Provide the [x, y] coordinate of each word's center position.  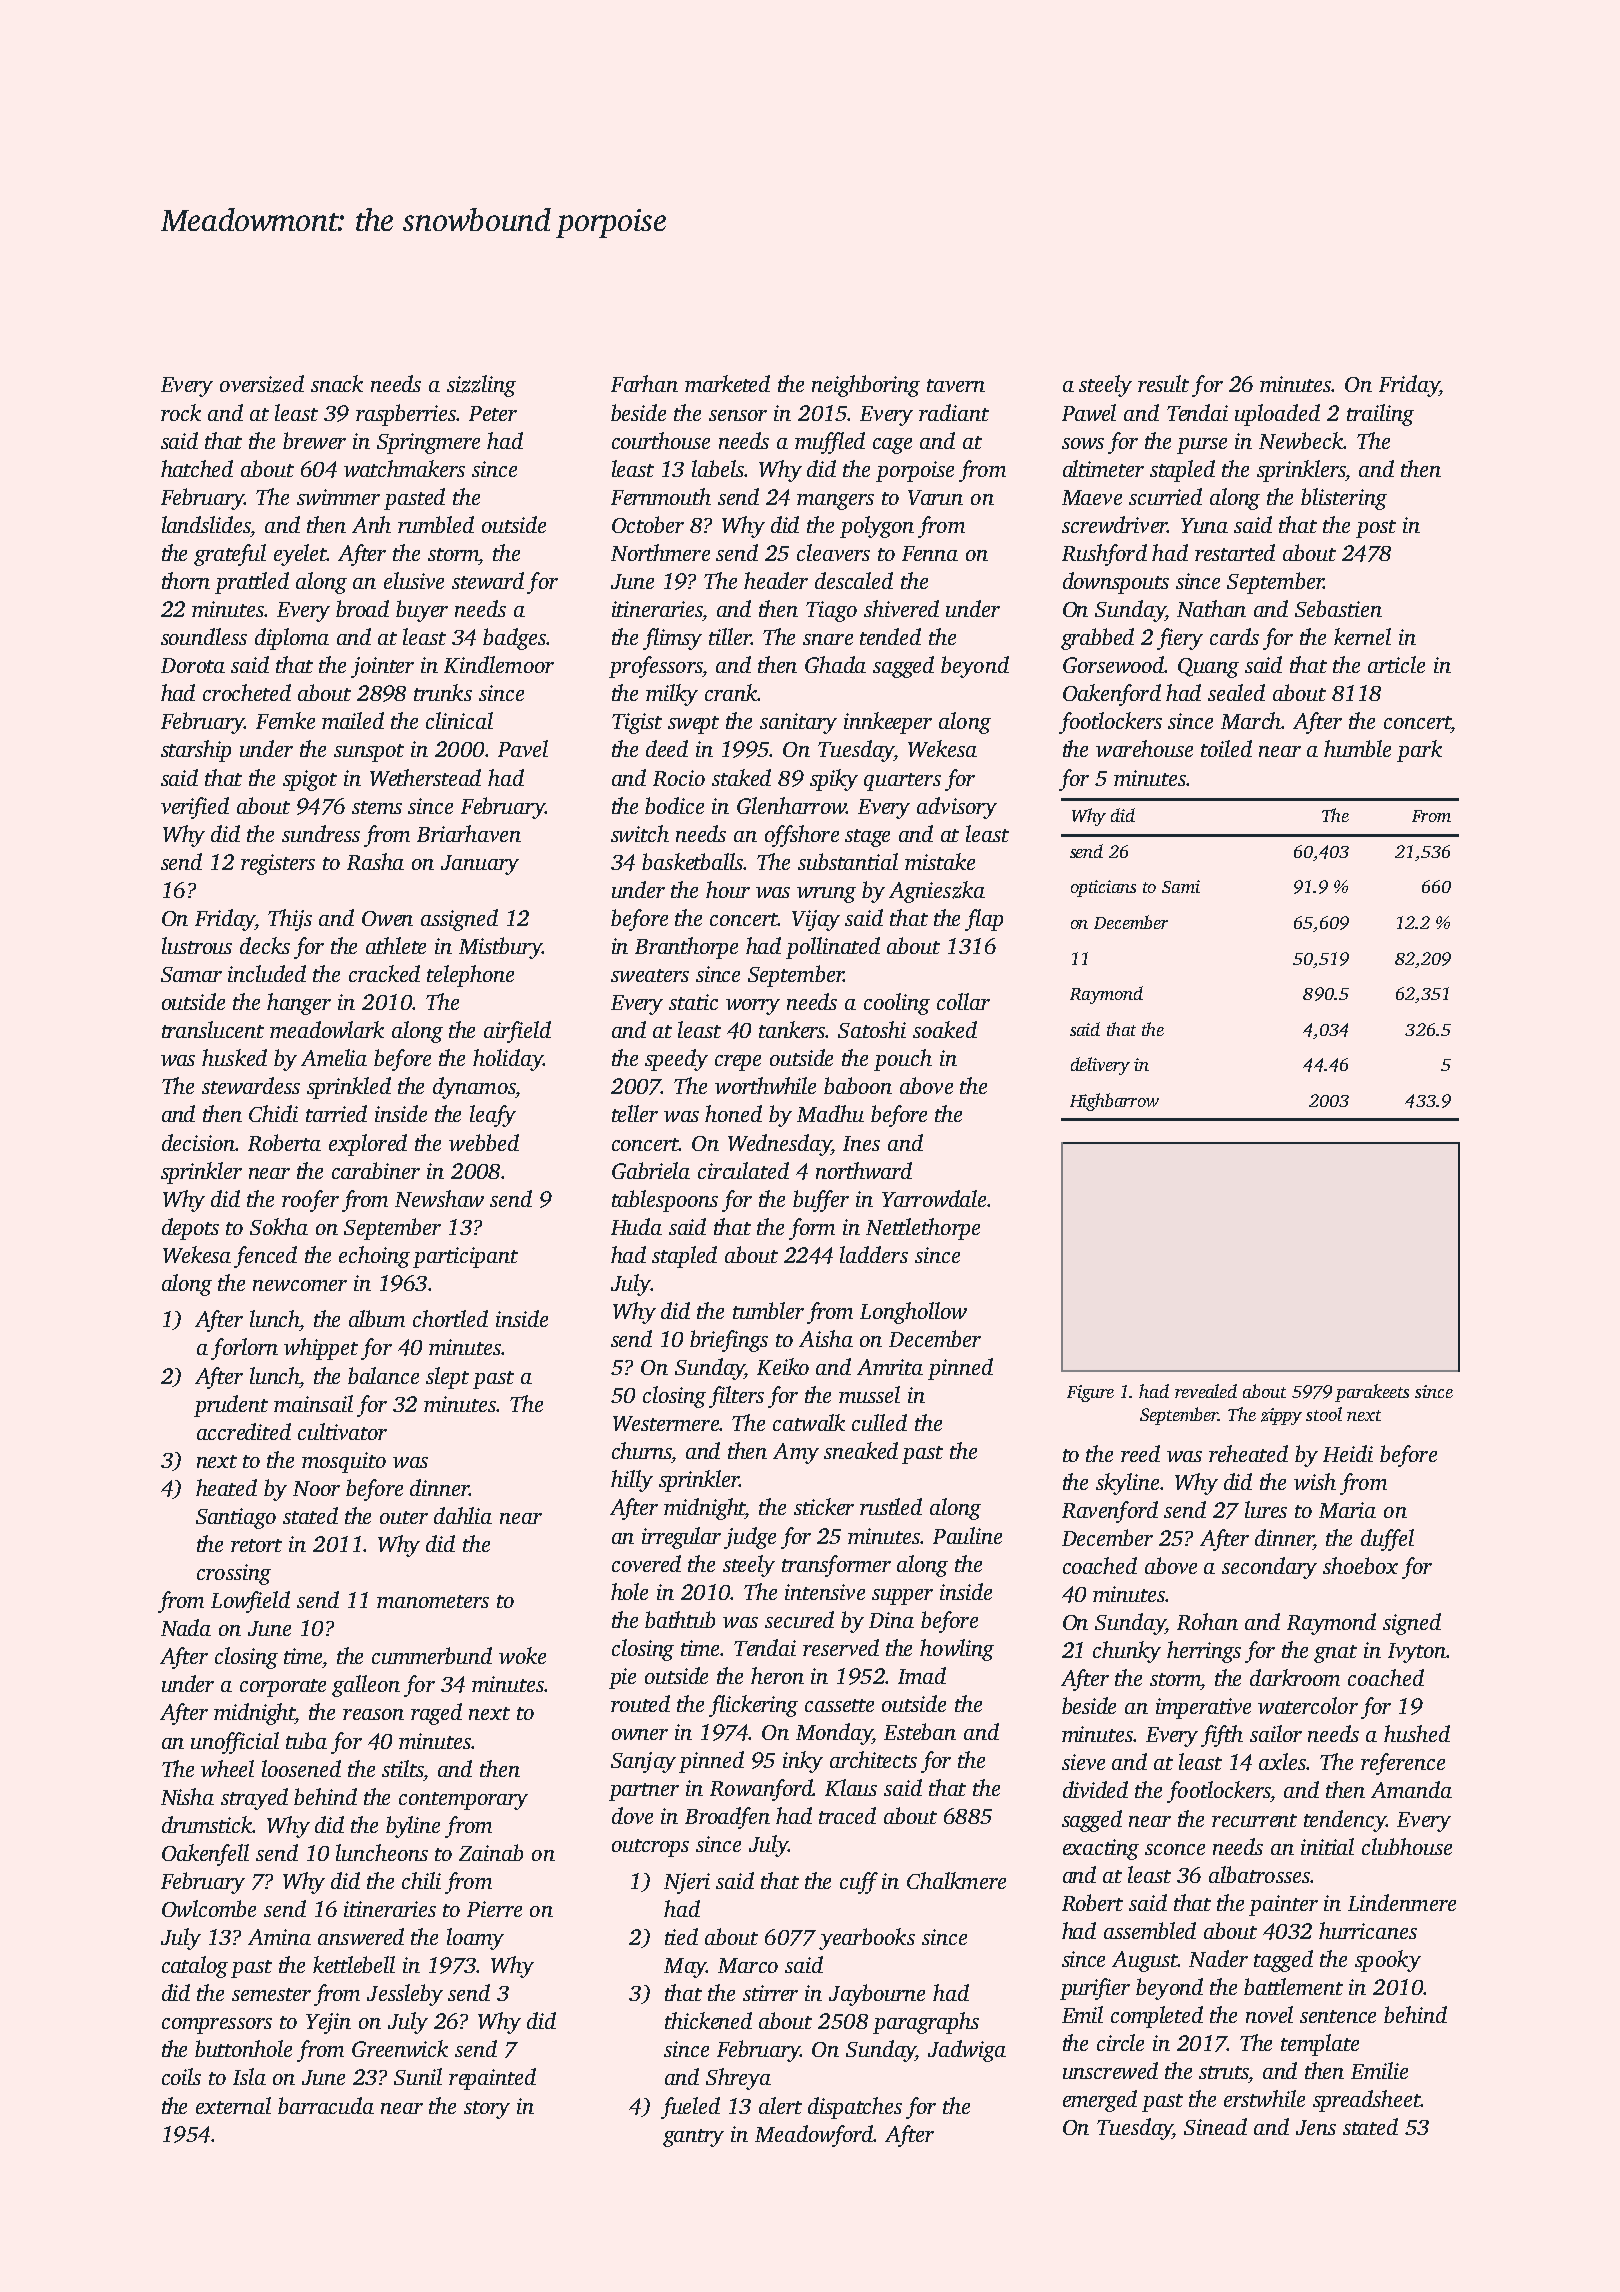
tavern [956, 385]
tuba [306, 1740]
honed [733, 1113]
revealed [1206, 1391]
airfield [517, 1032]
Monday [834, 1734]
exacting [1101, 1849]
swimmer [338, 497]
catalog [195, 1967]
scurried [1165, 496]
